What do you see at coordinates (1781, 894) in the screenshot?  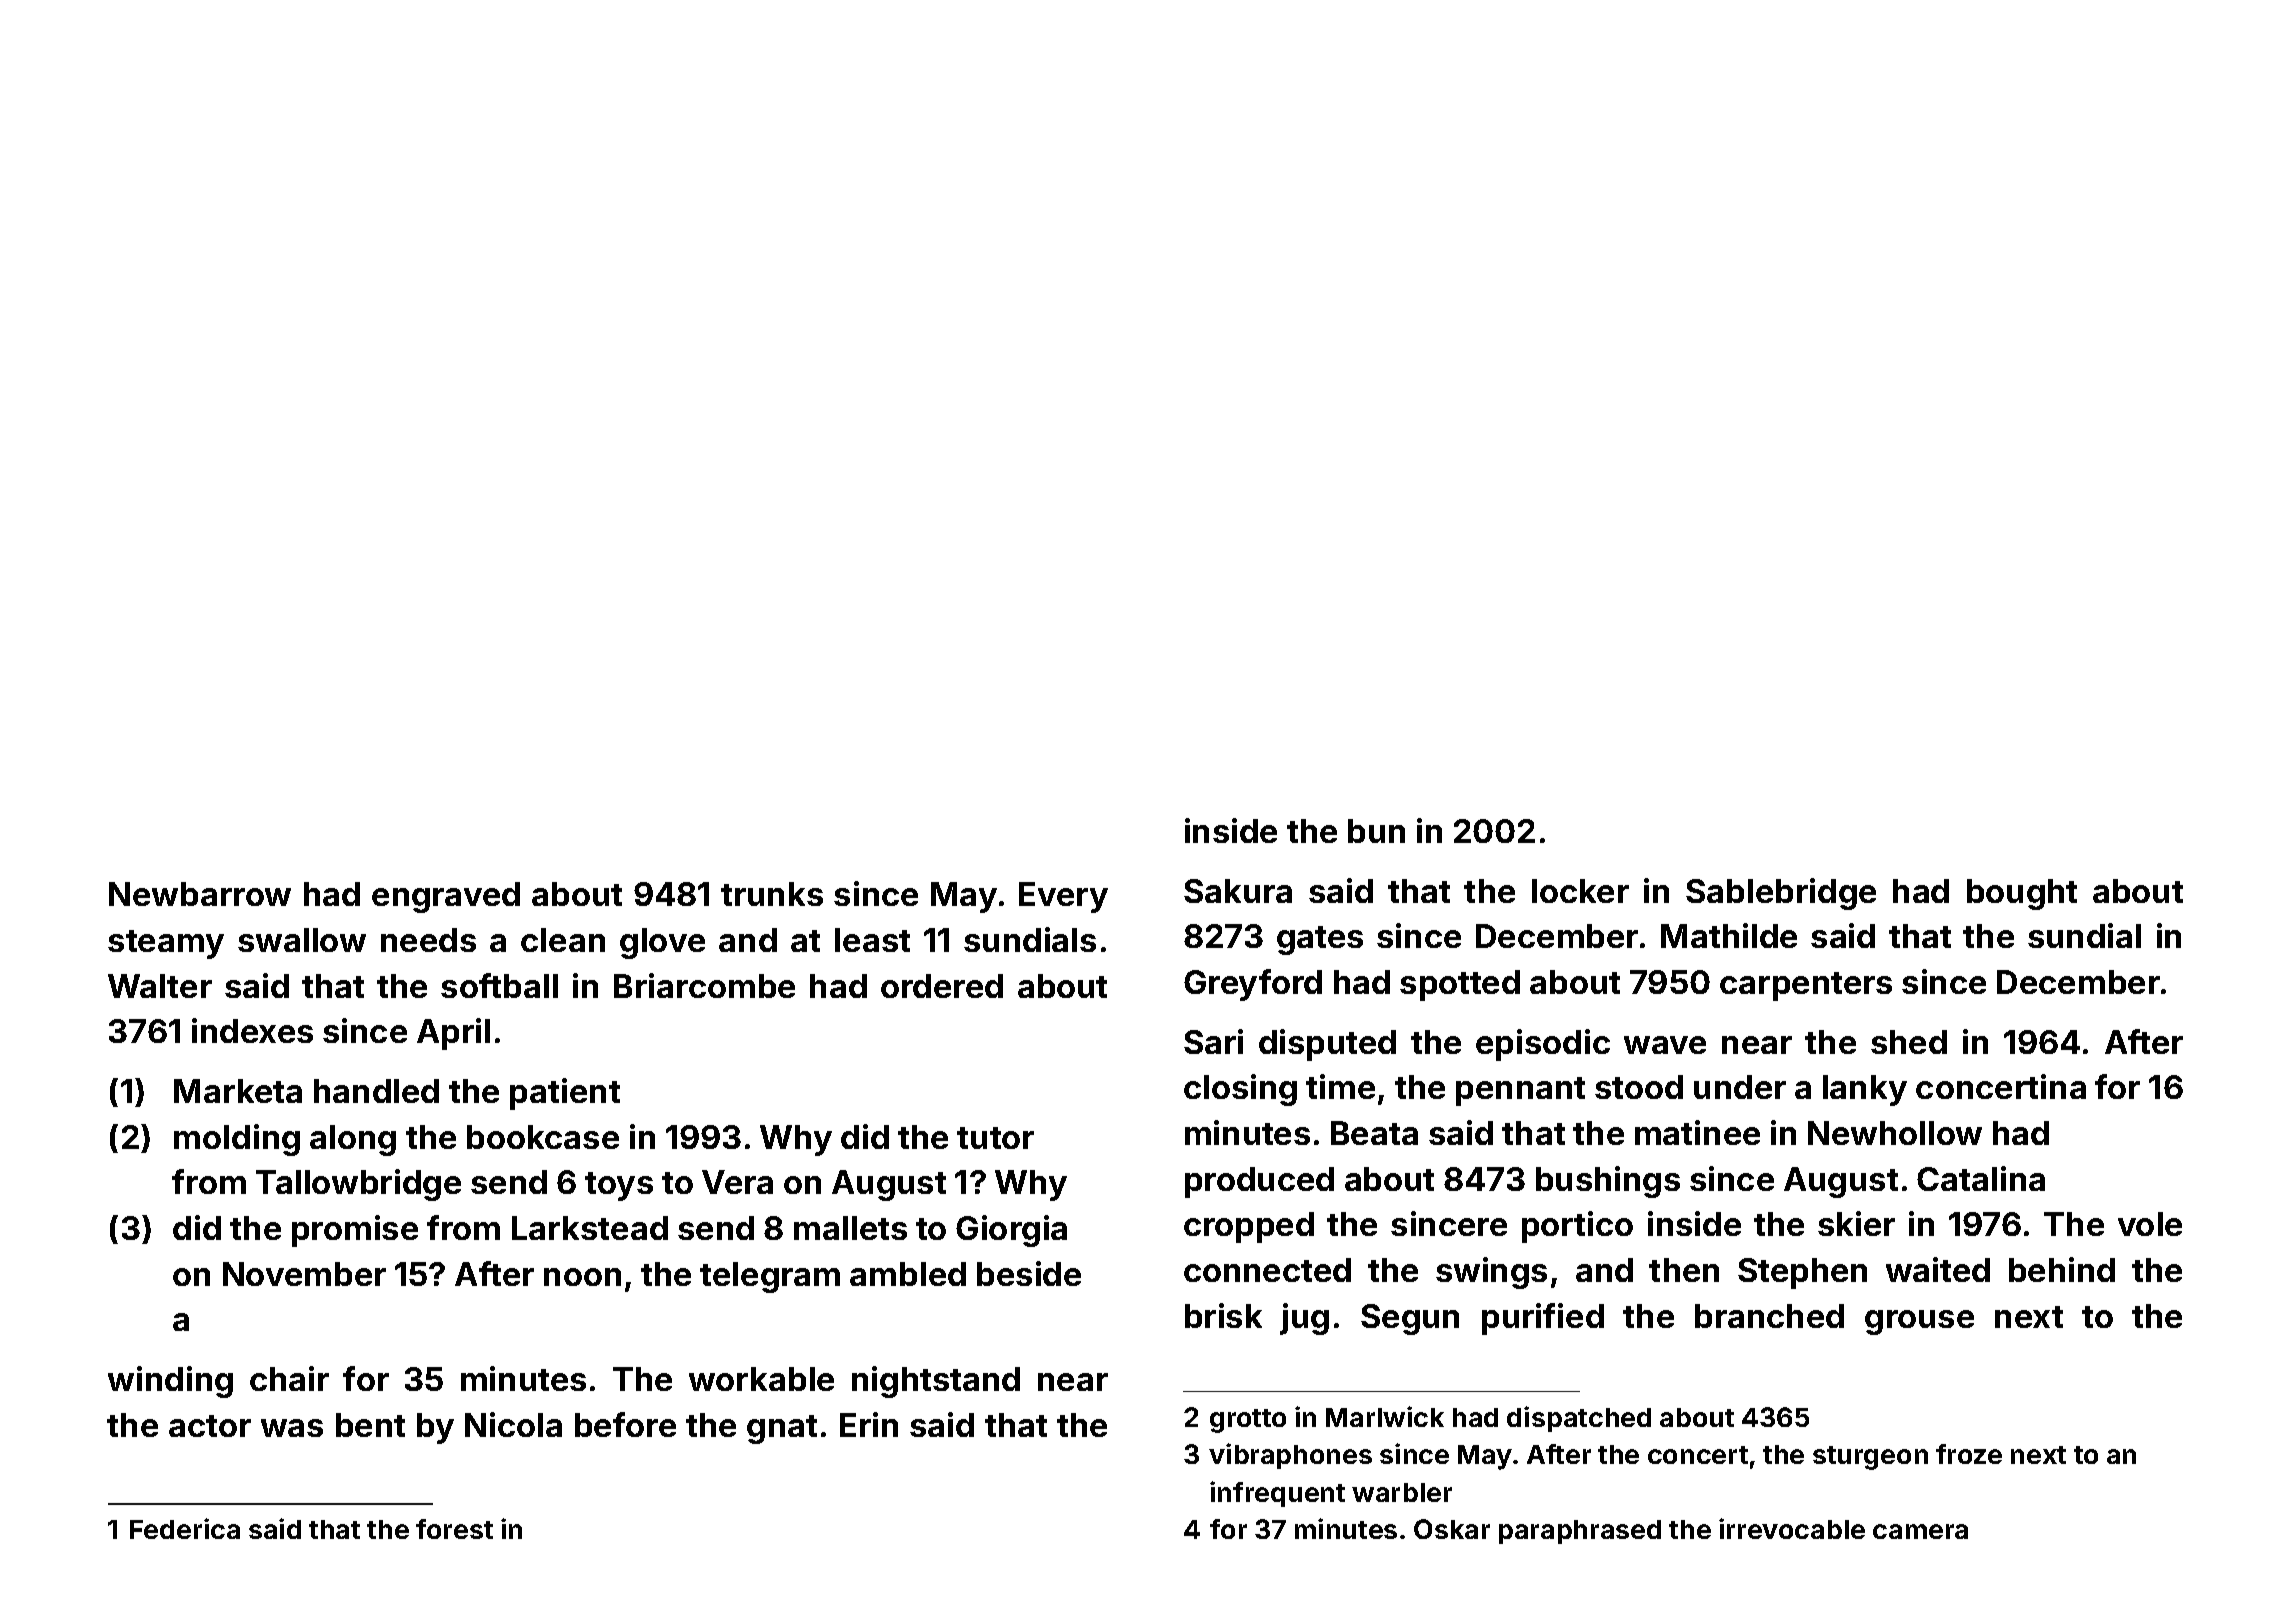 I see `Sablebridge` at bounding box center [1781, 894].
